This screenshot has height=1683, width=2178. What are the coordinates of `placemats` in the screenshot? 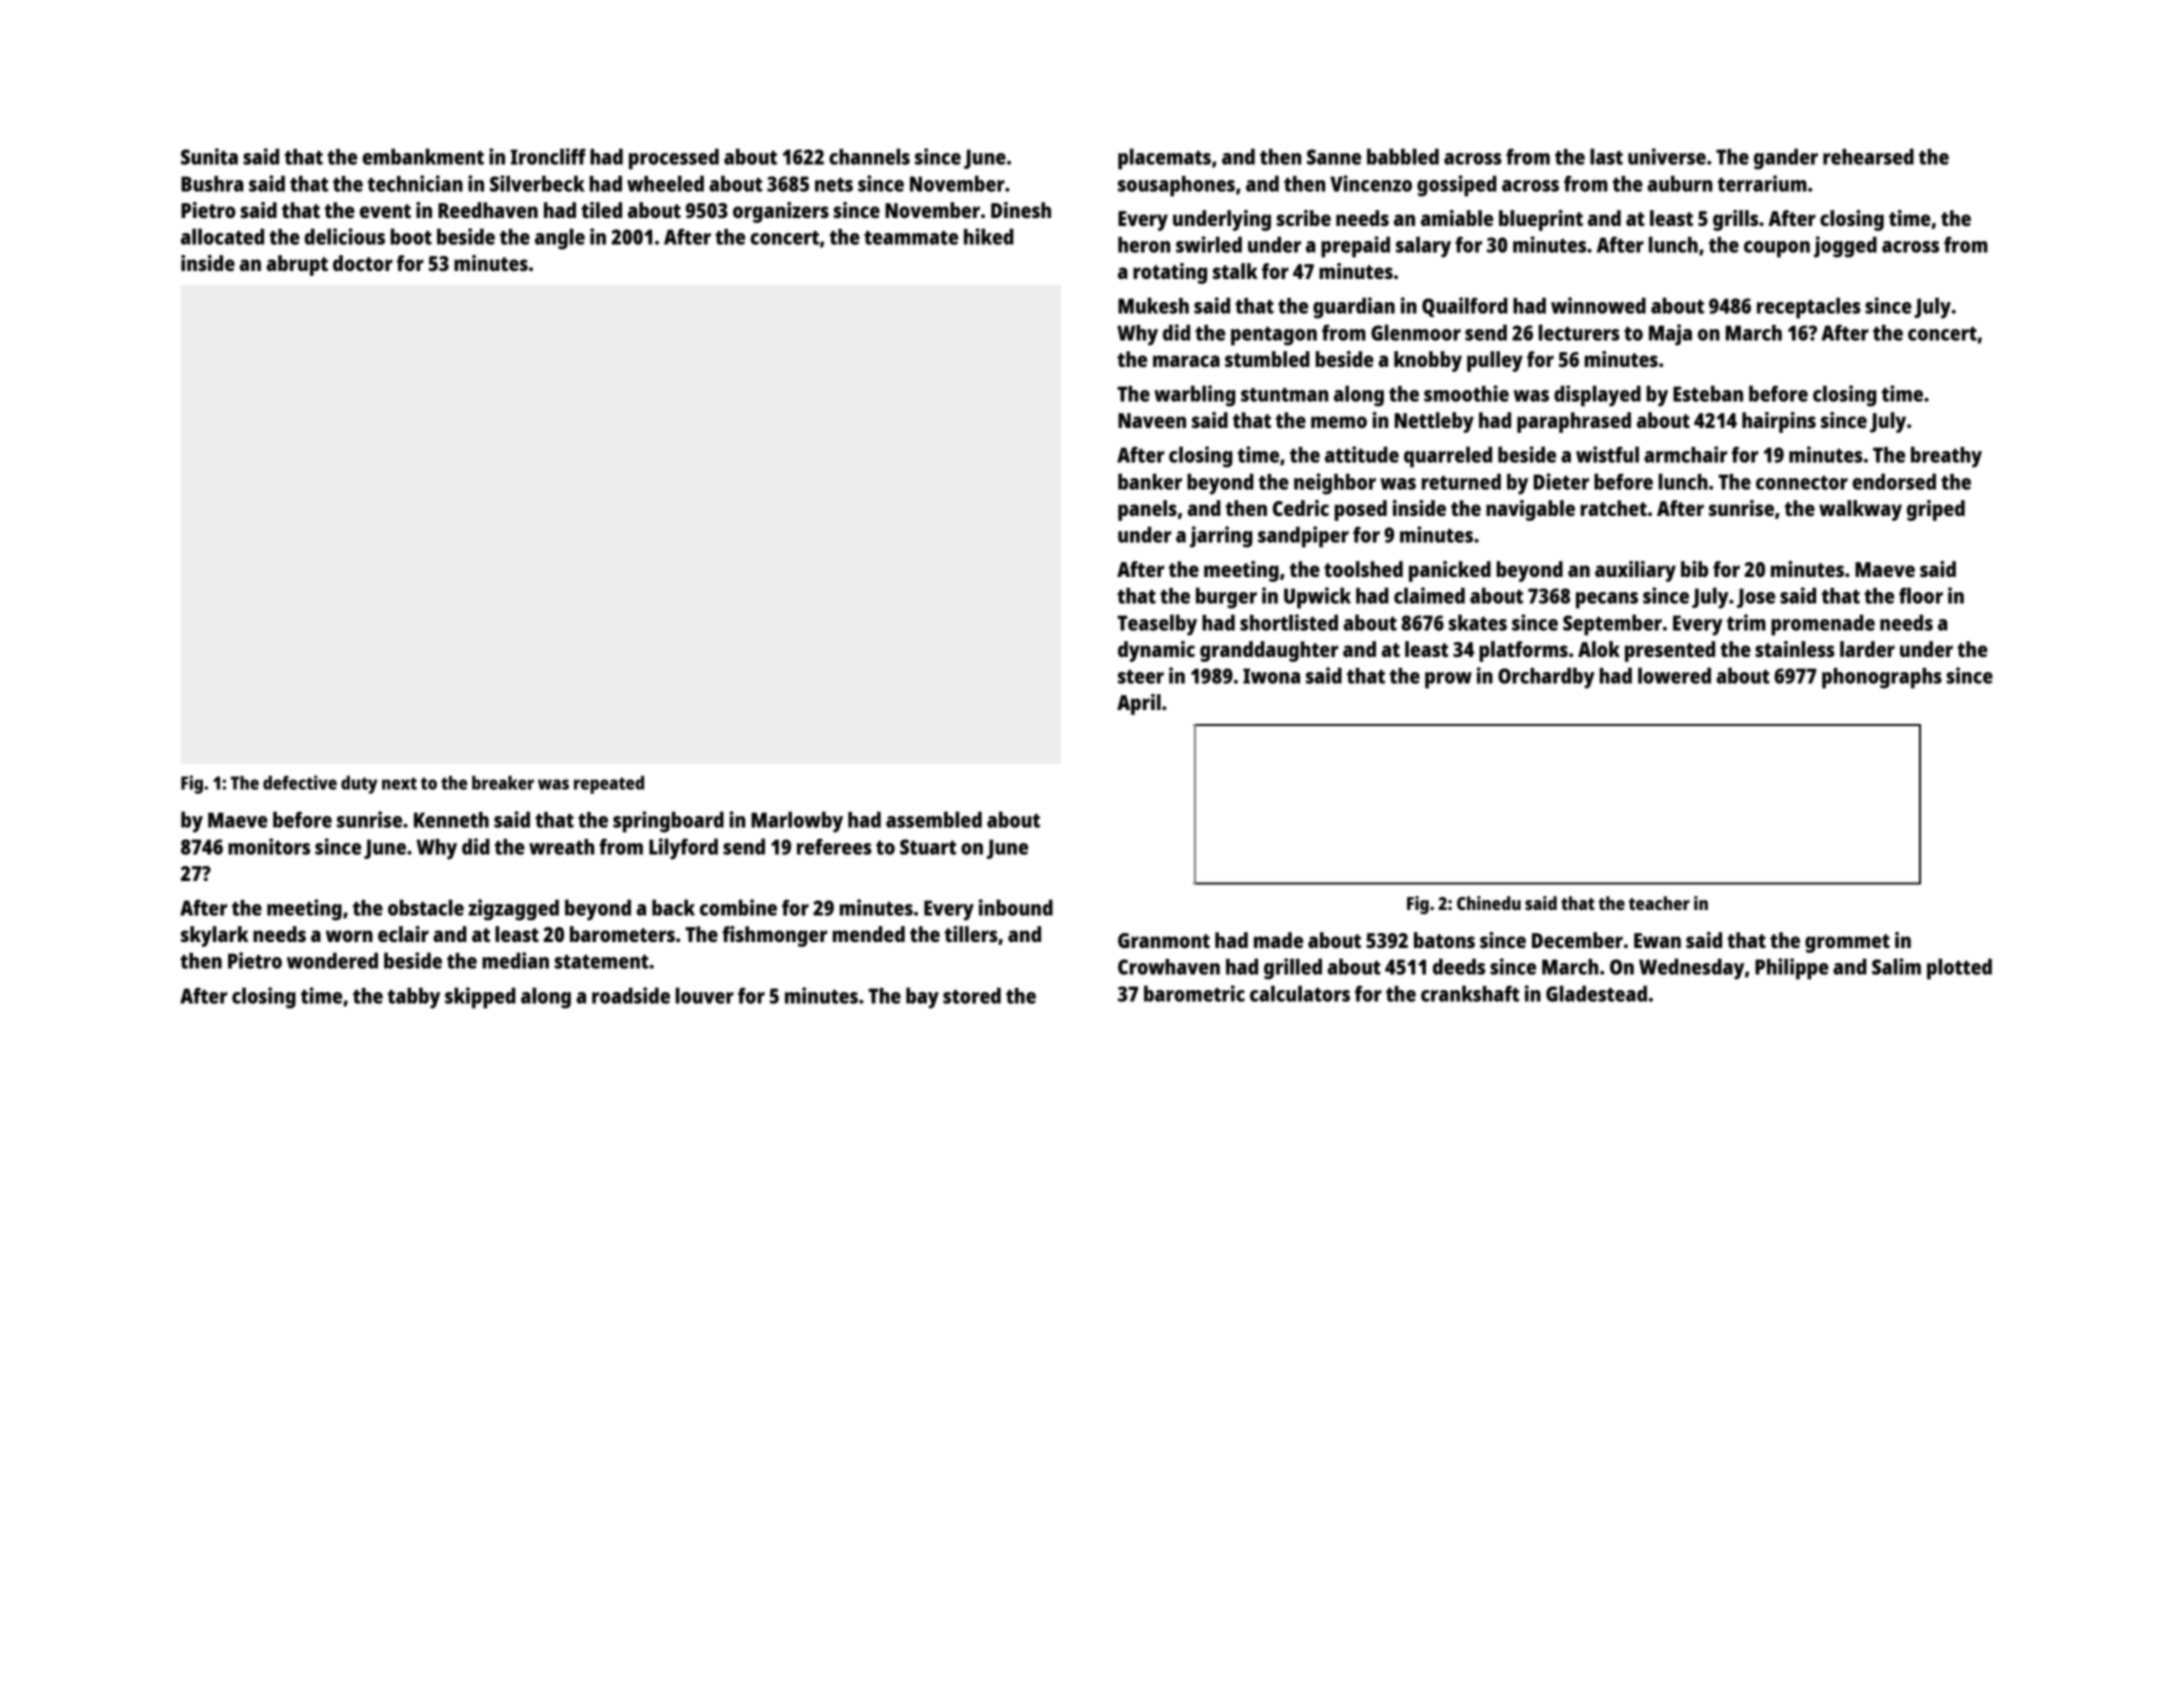 It's located at (1164, 159).
